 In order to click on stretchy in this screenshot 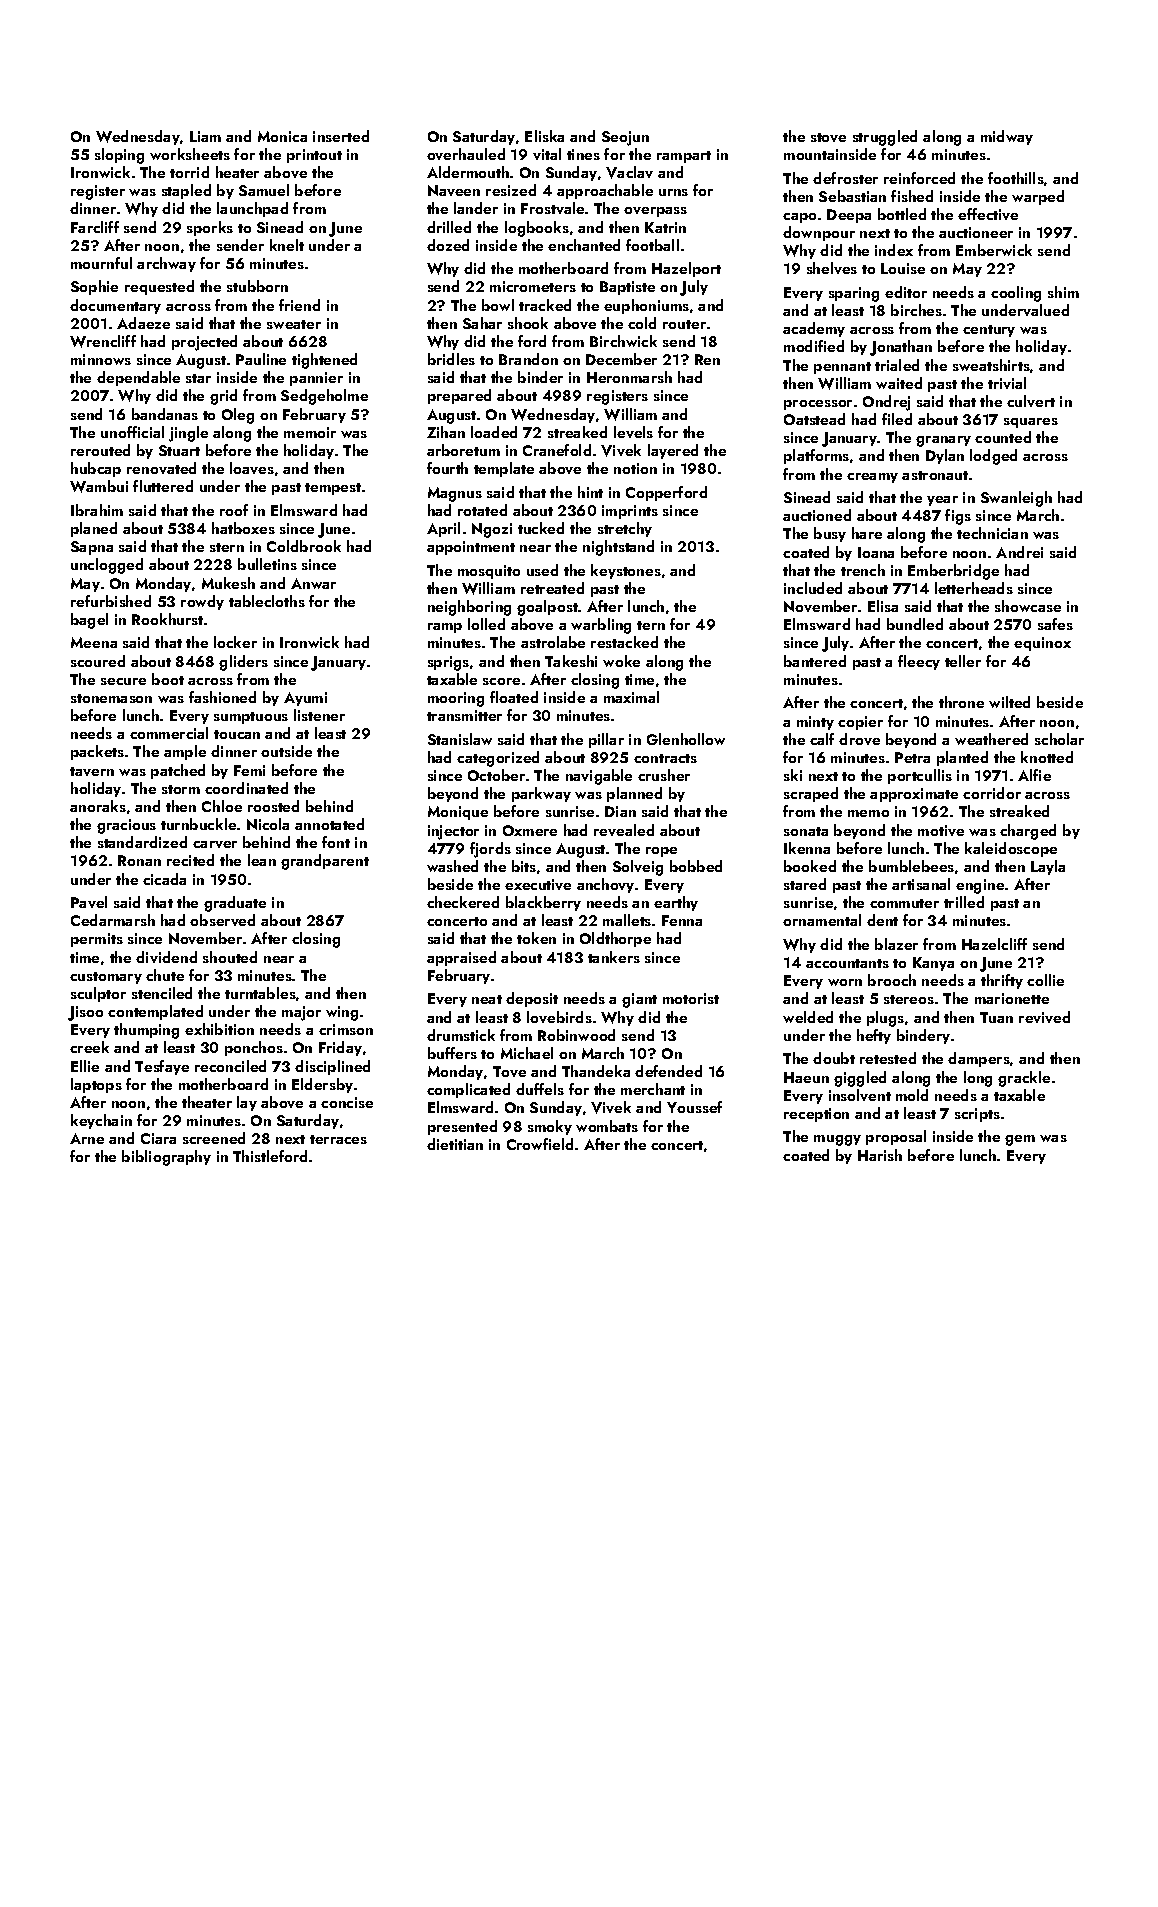, I will do `click(625, 529)`.
